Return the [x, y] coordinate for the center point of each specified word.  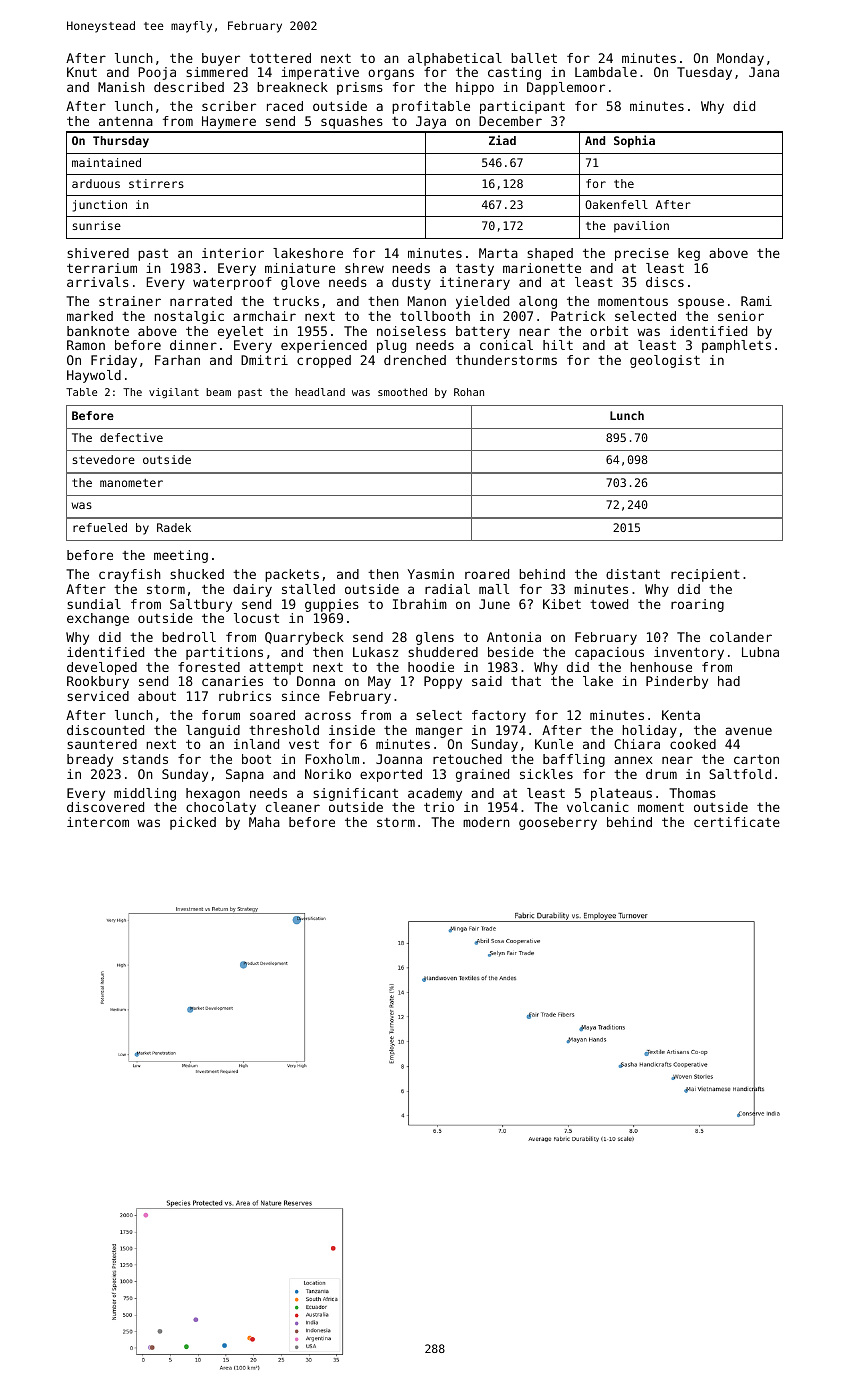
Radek [174, 527]
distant [633, 574]
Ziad [502, 140]
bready [90, 760]
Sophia [634, 141]
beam [218, 392]
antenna [126, 121]
